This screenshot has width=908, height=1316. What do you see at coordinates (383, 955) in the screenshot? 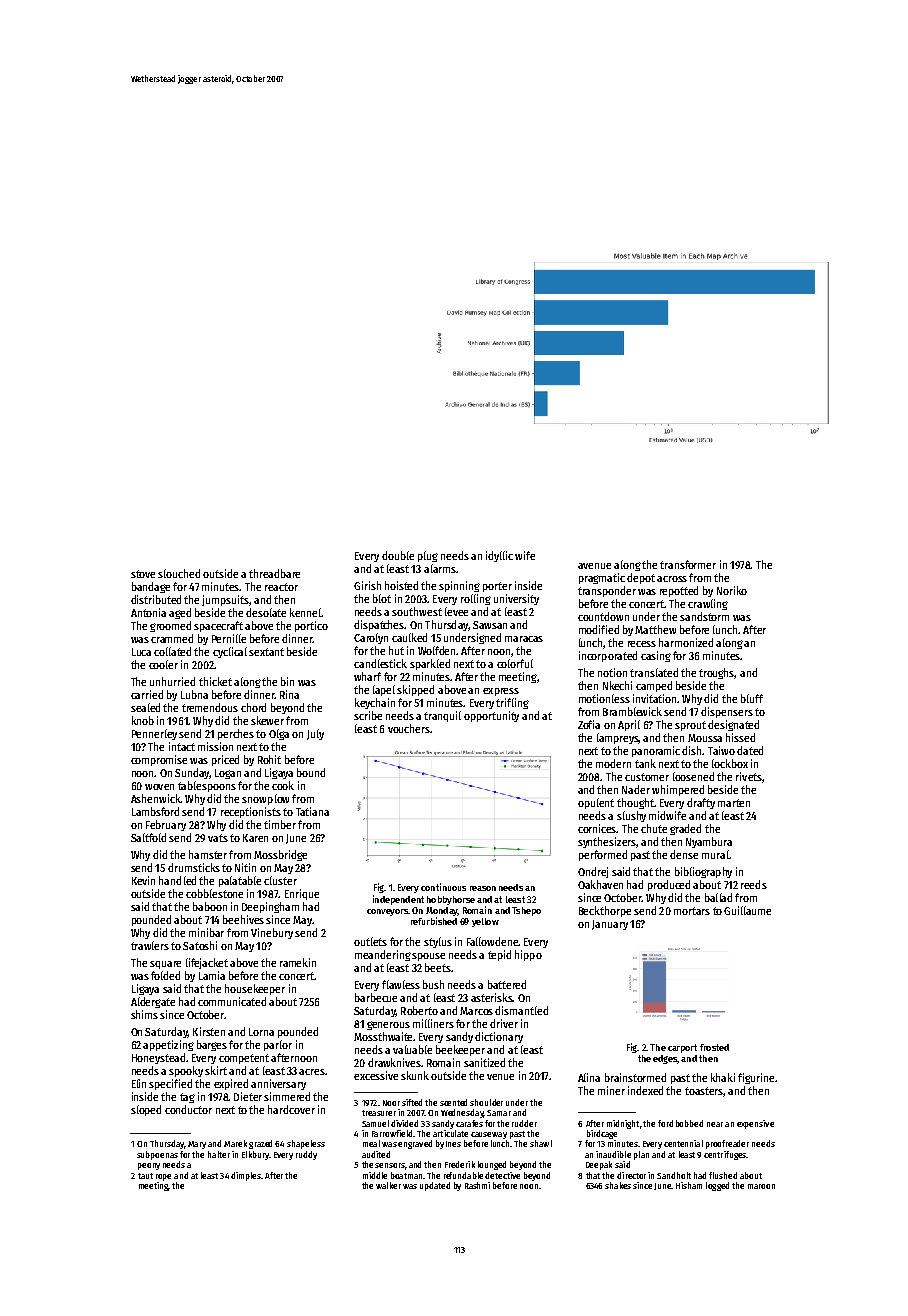
I see `meandering` at bounding box center [383, 955].
